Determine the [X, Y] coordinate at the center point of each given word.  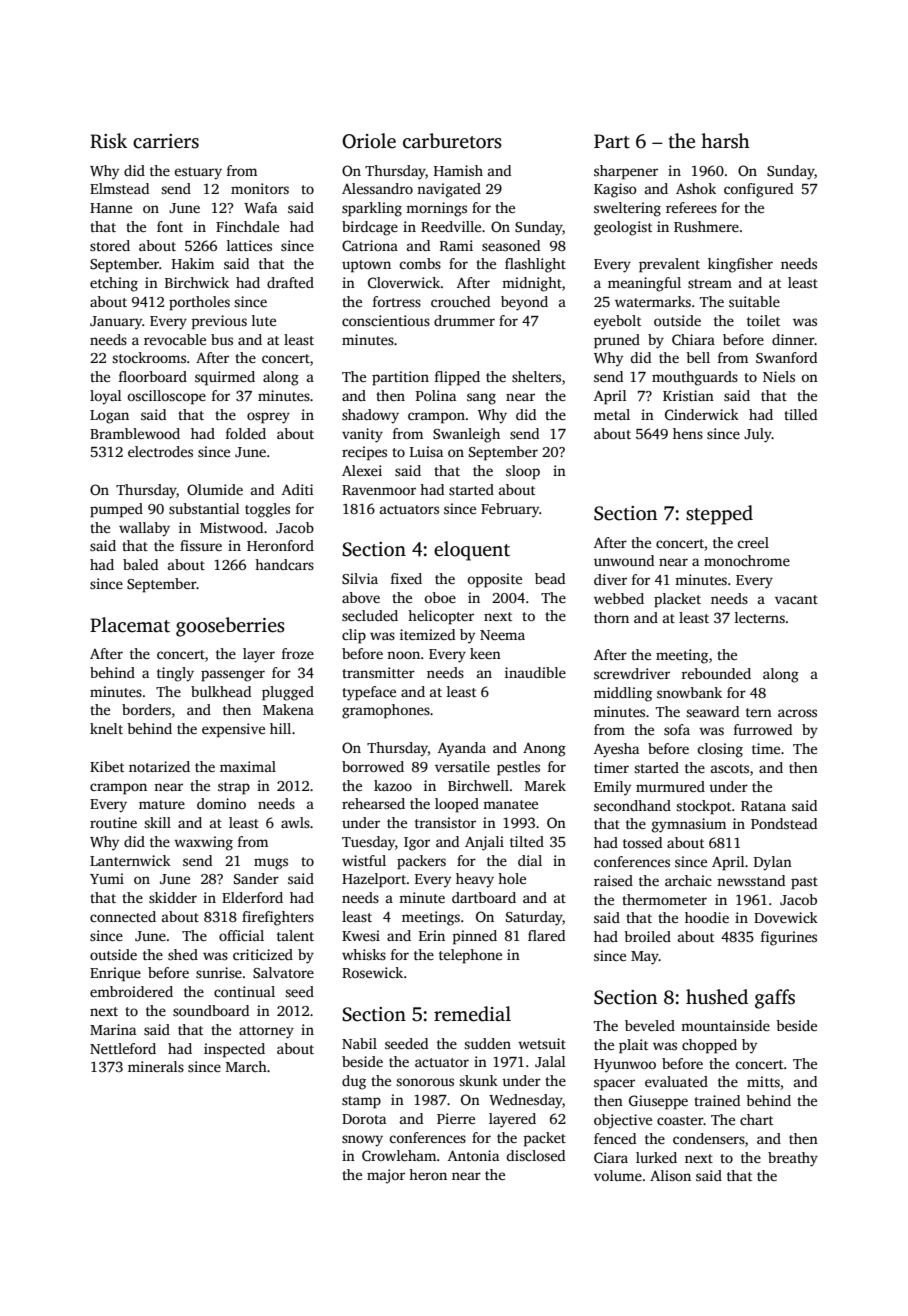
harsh [725, 141]
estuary [198, 173]
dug [354, 1082]
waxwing [203, 843]
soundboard [211, 1010]
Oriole [369, 141]
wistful [364, 860]
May [645, 958]
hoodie [707, 917]
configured [758, 190]
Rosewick [372, 972]
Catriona [370, 245]
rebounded [716, 673]
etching [114, 284]
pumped [116, 510]
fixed [406, 578]
